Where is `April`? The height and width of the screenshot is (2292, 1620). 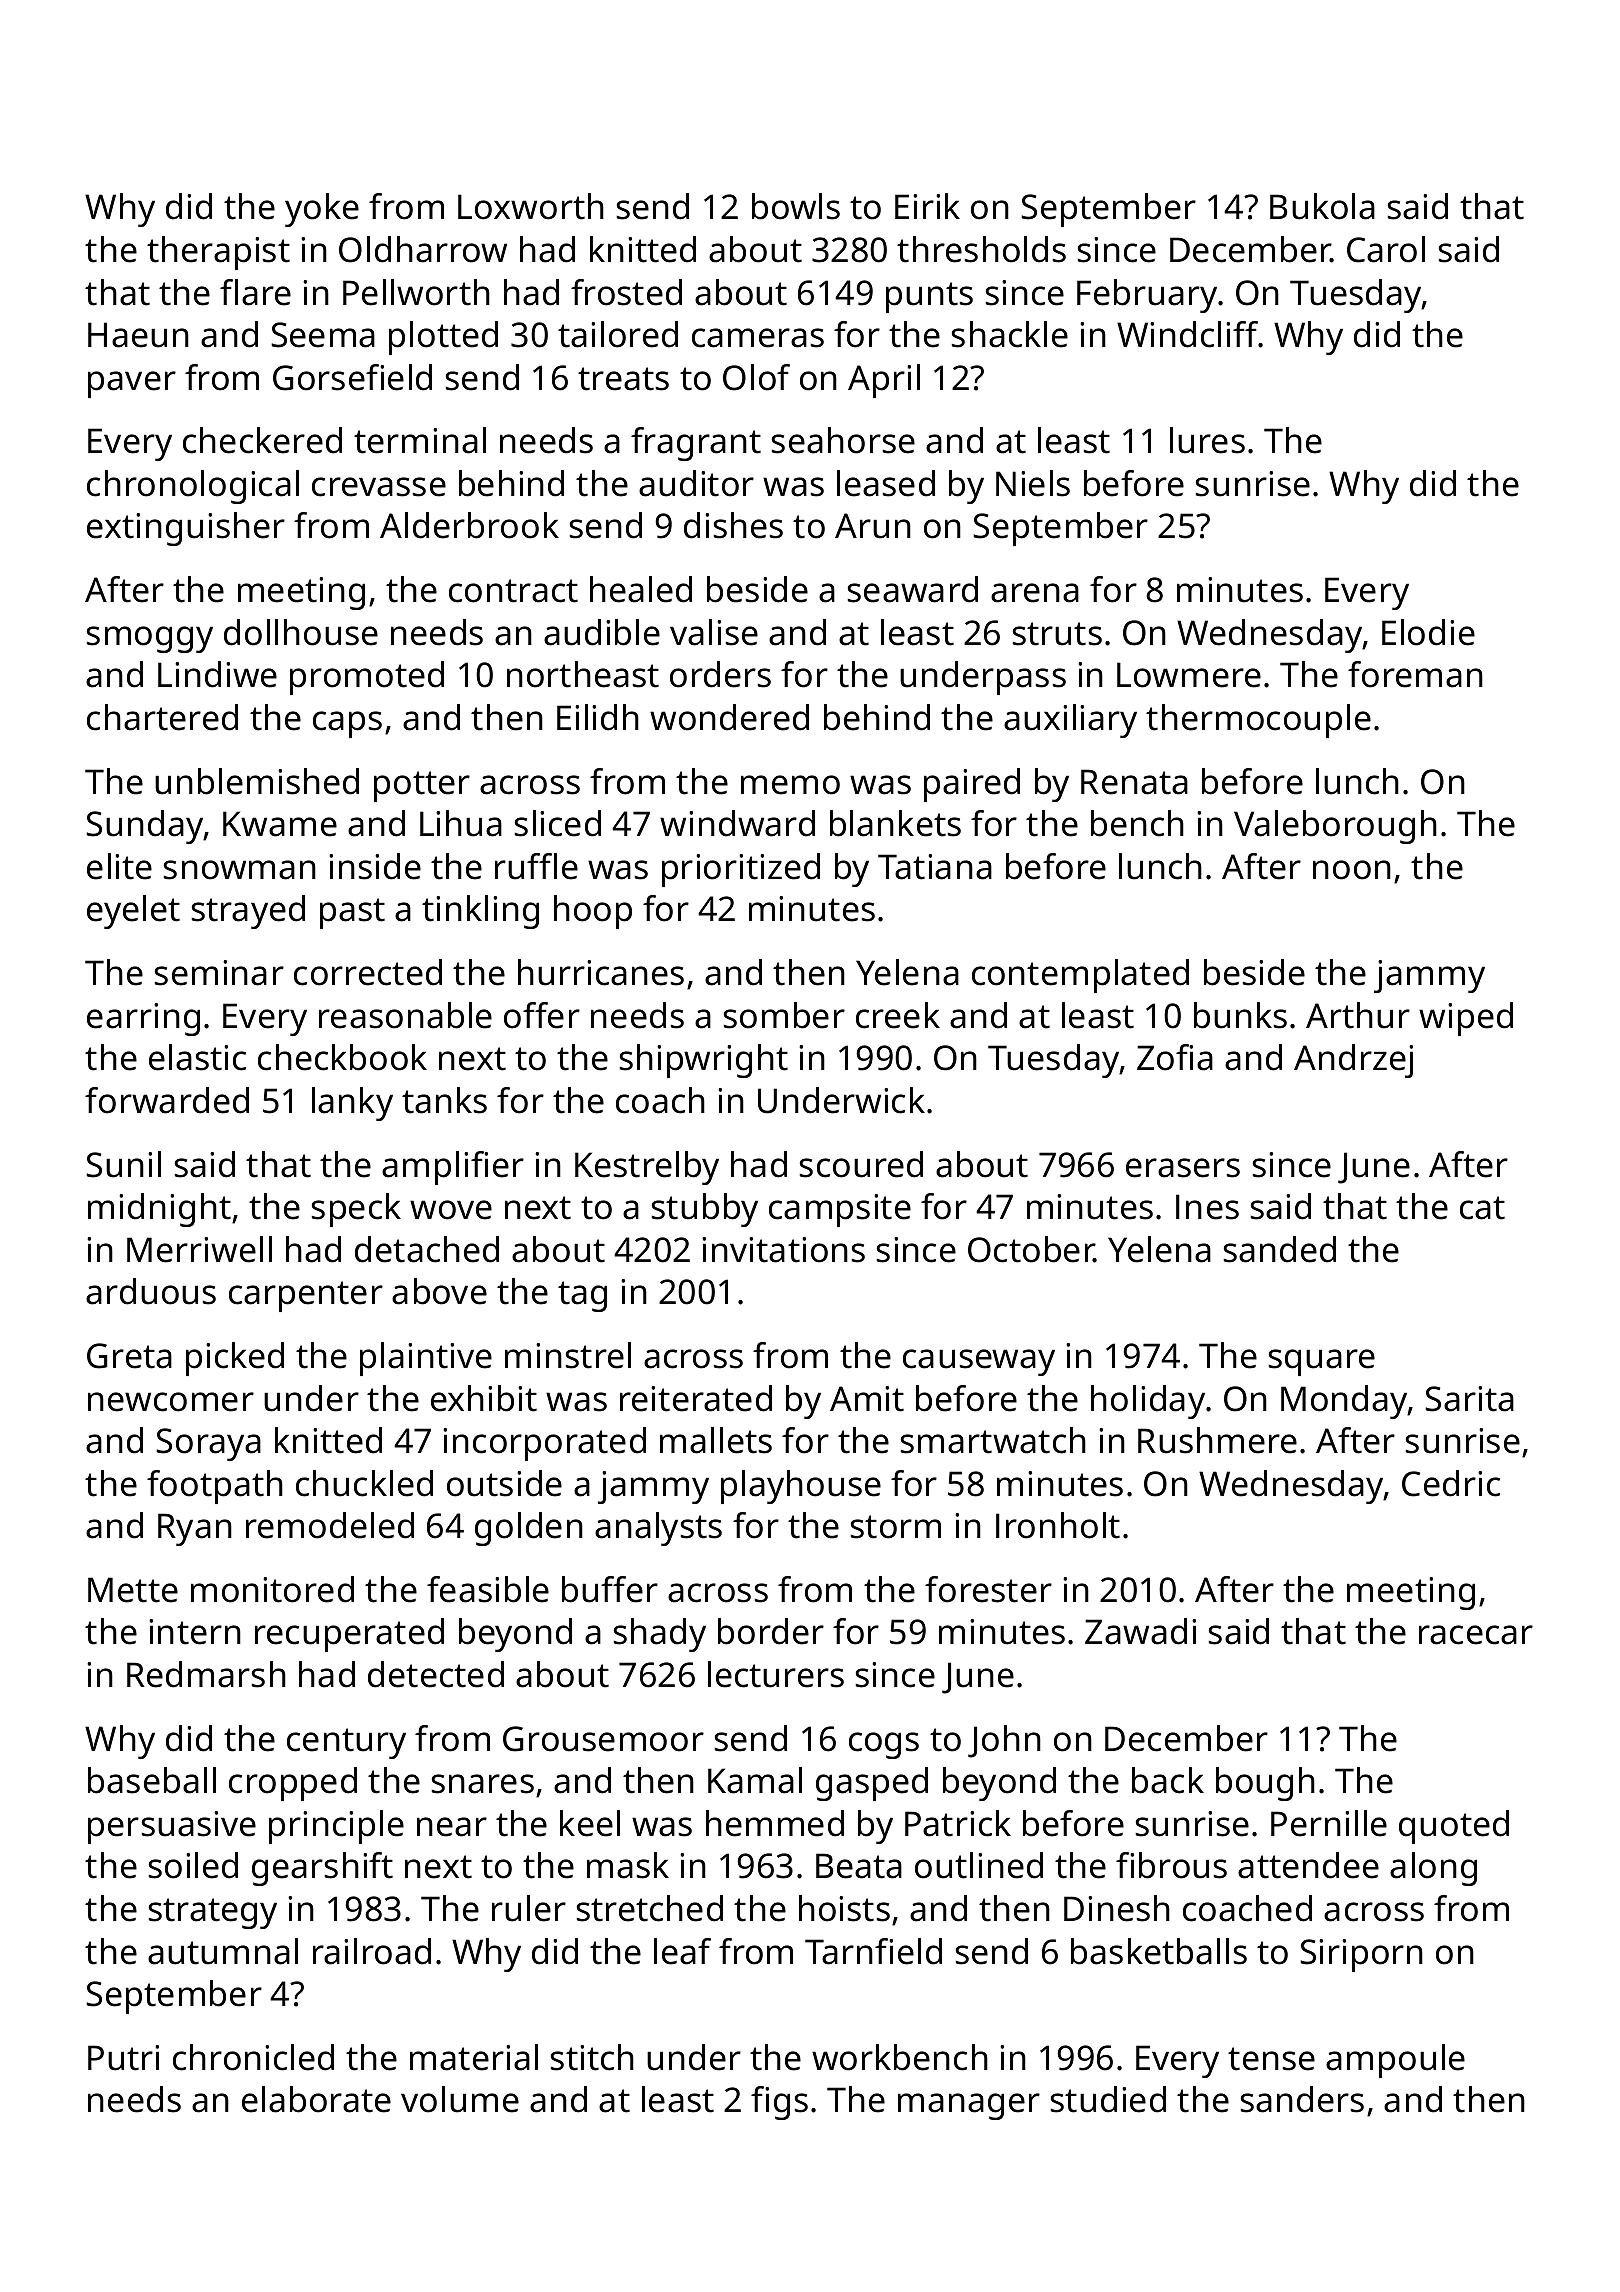
April is located at coordinates (884, 381).
